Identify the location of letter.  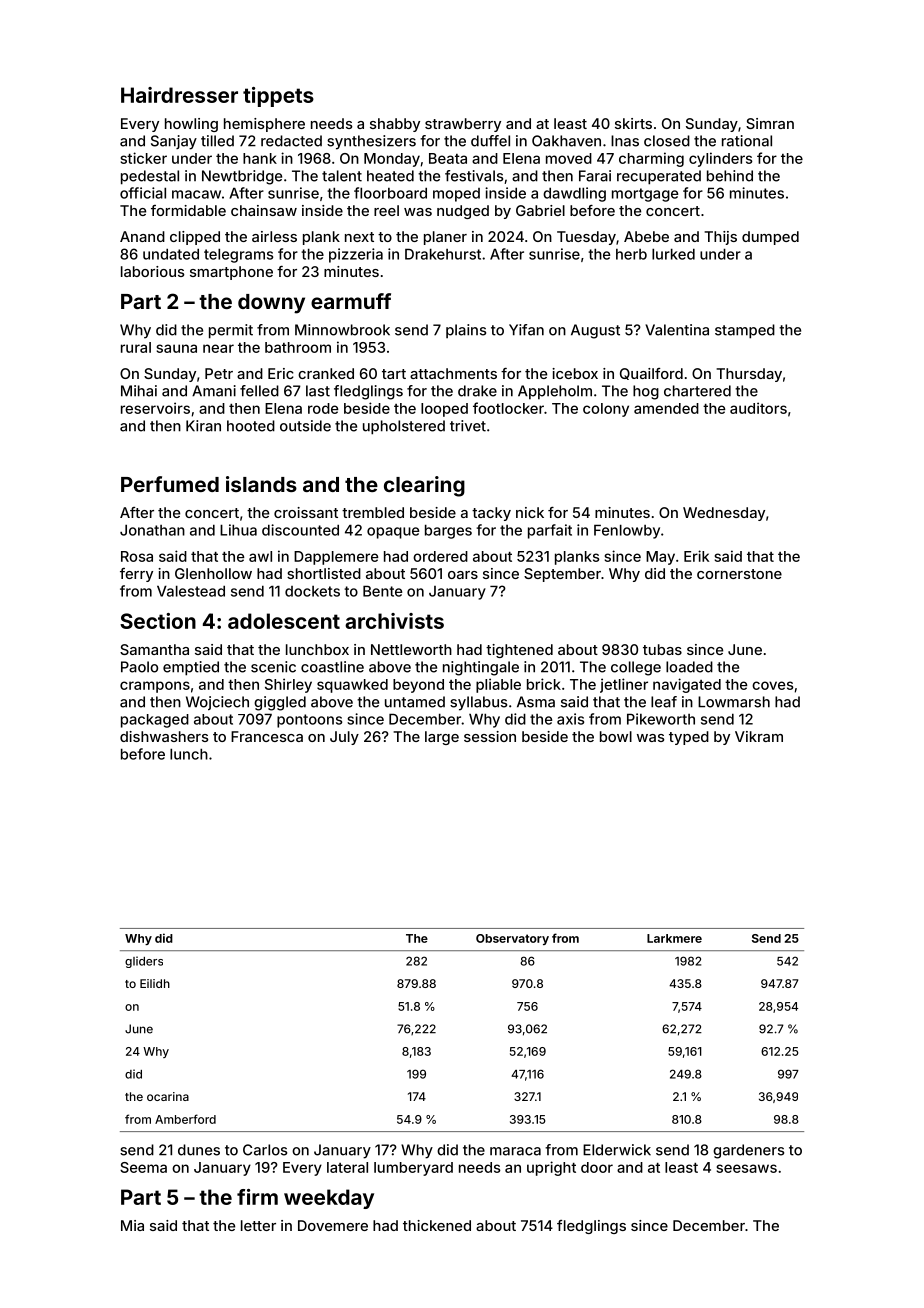
(258, 1225).
